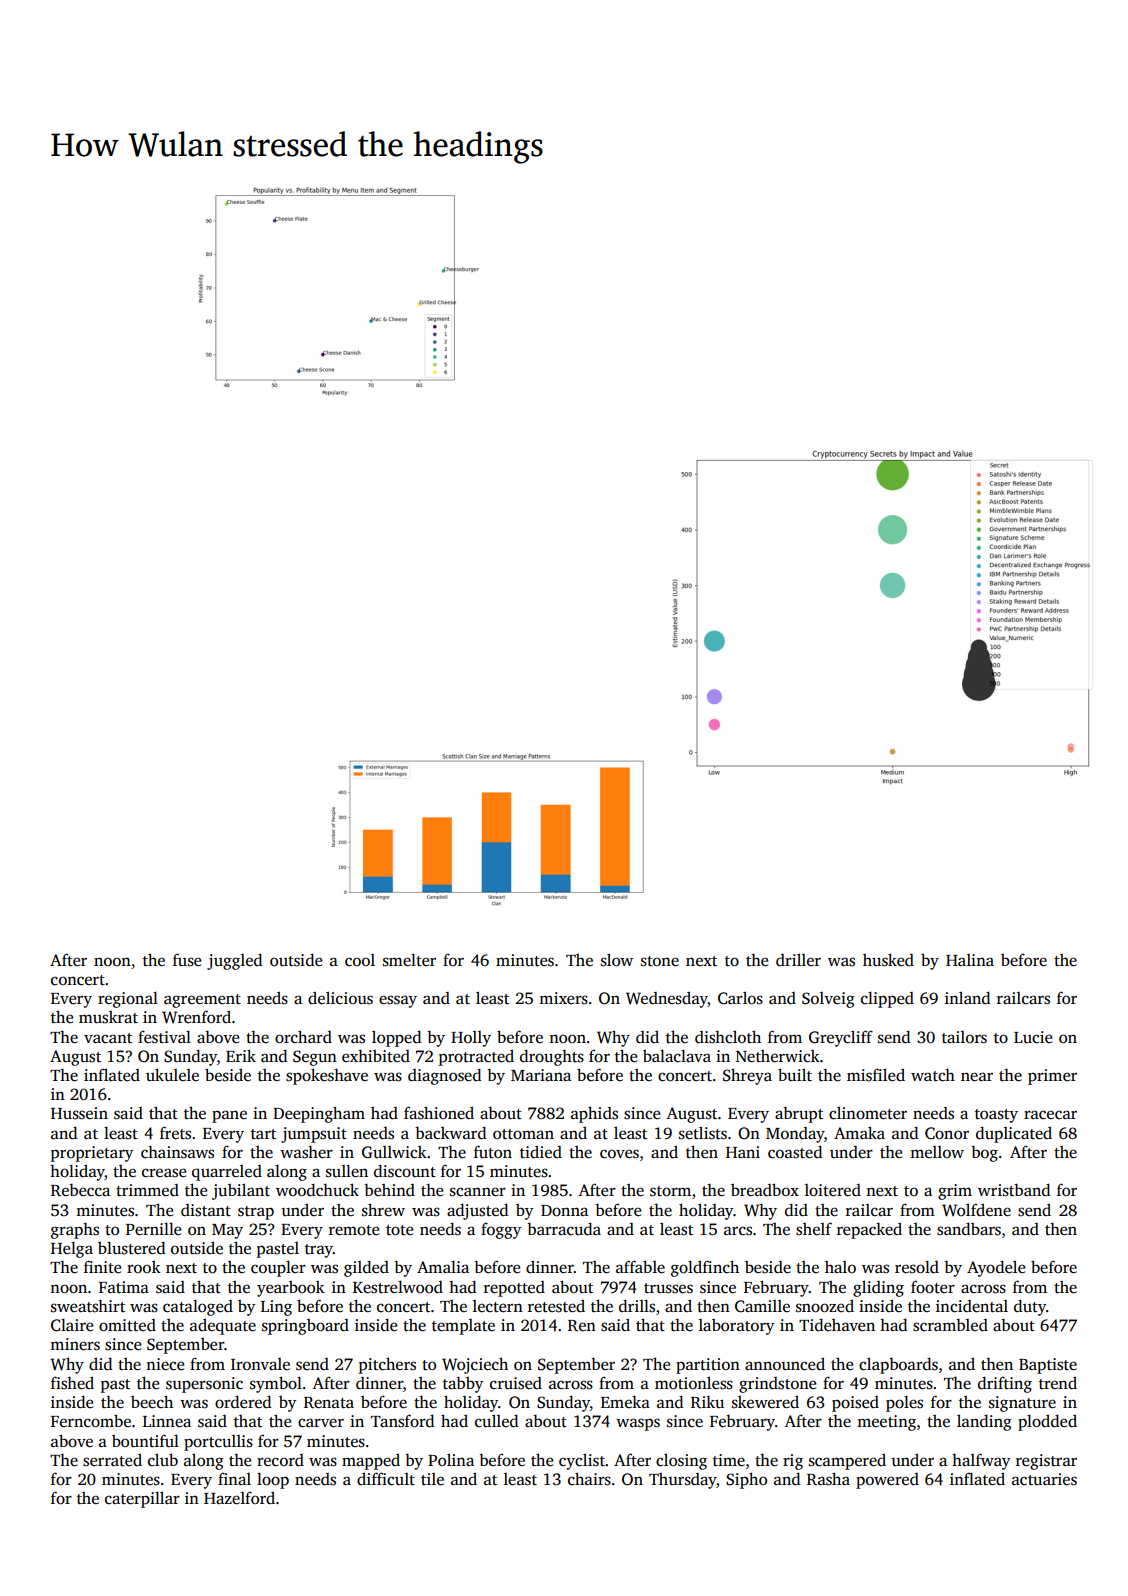 This image has width=1128, height=1596. What do you see at coordinates (476, 1057) in the image?
I see `protracted` at bounding box center [476, 1057].
